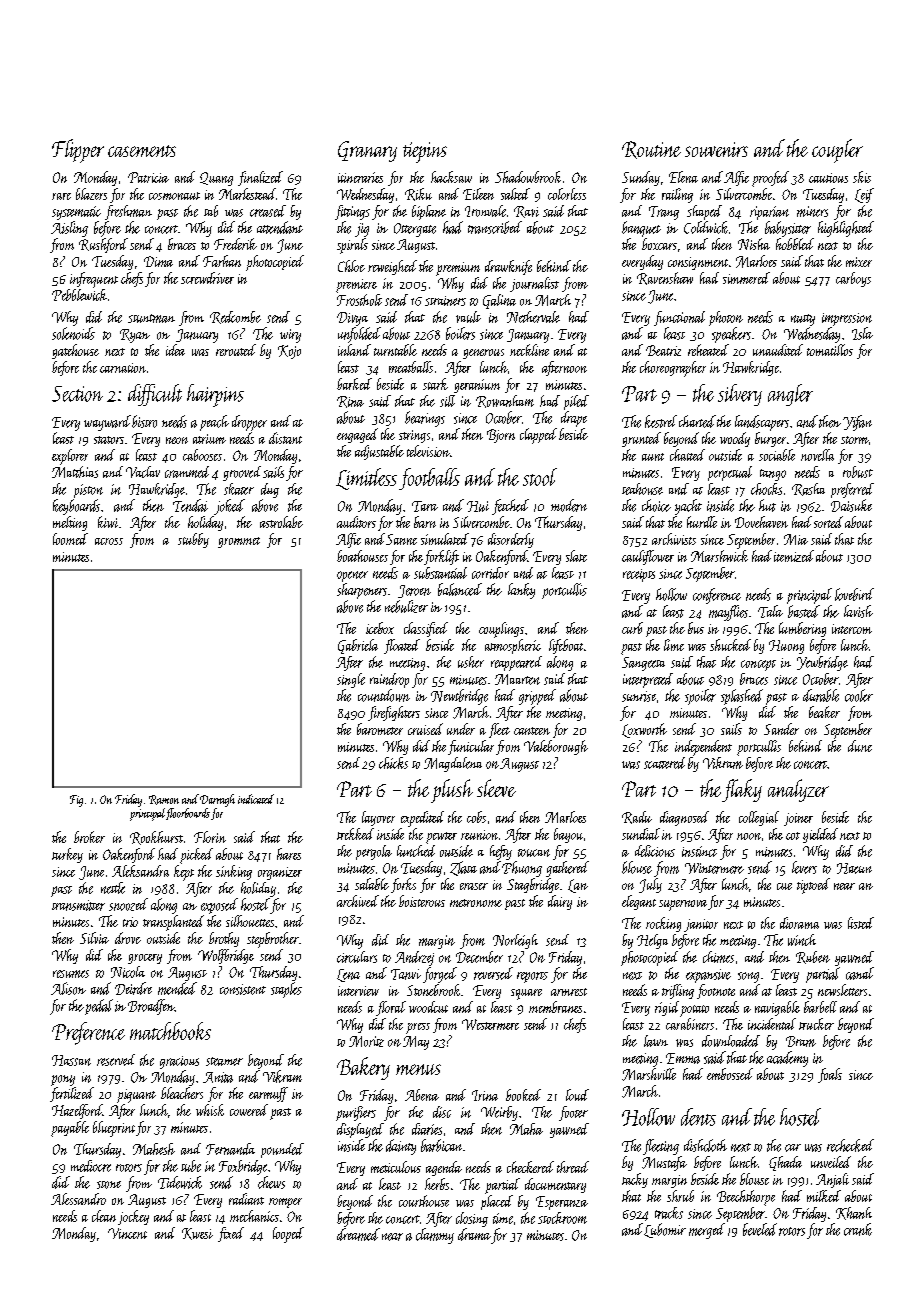 This document has height=1308, width=924. What do you see at coordinates (651, 150) in the document?
I see `Routine` at bounding box center [651, 150].
